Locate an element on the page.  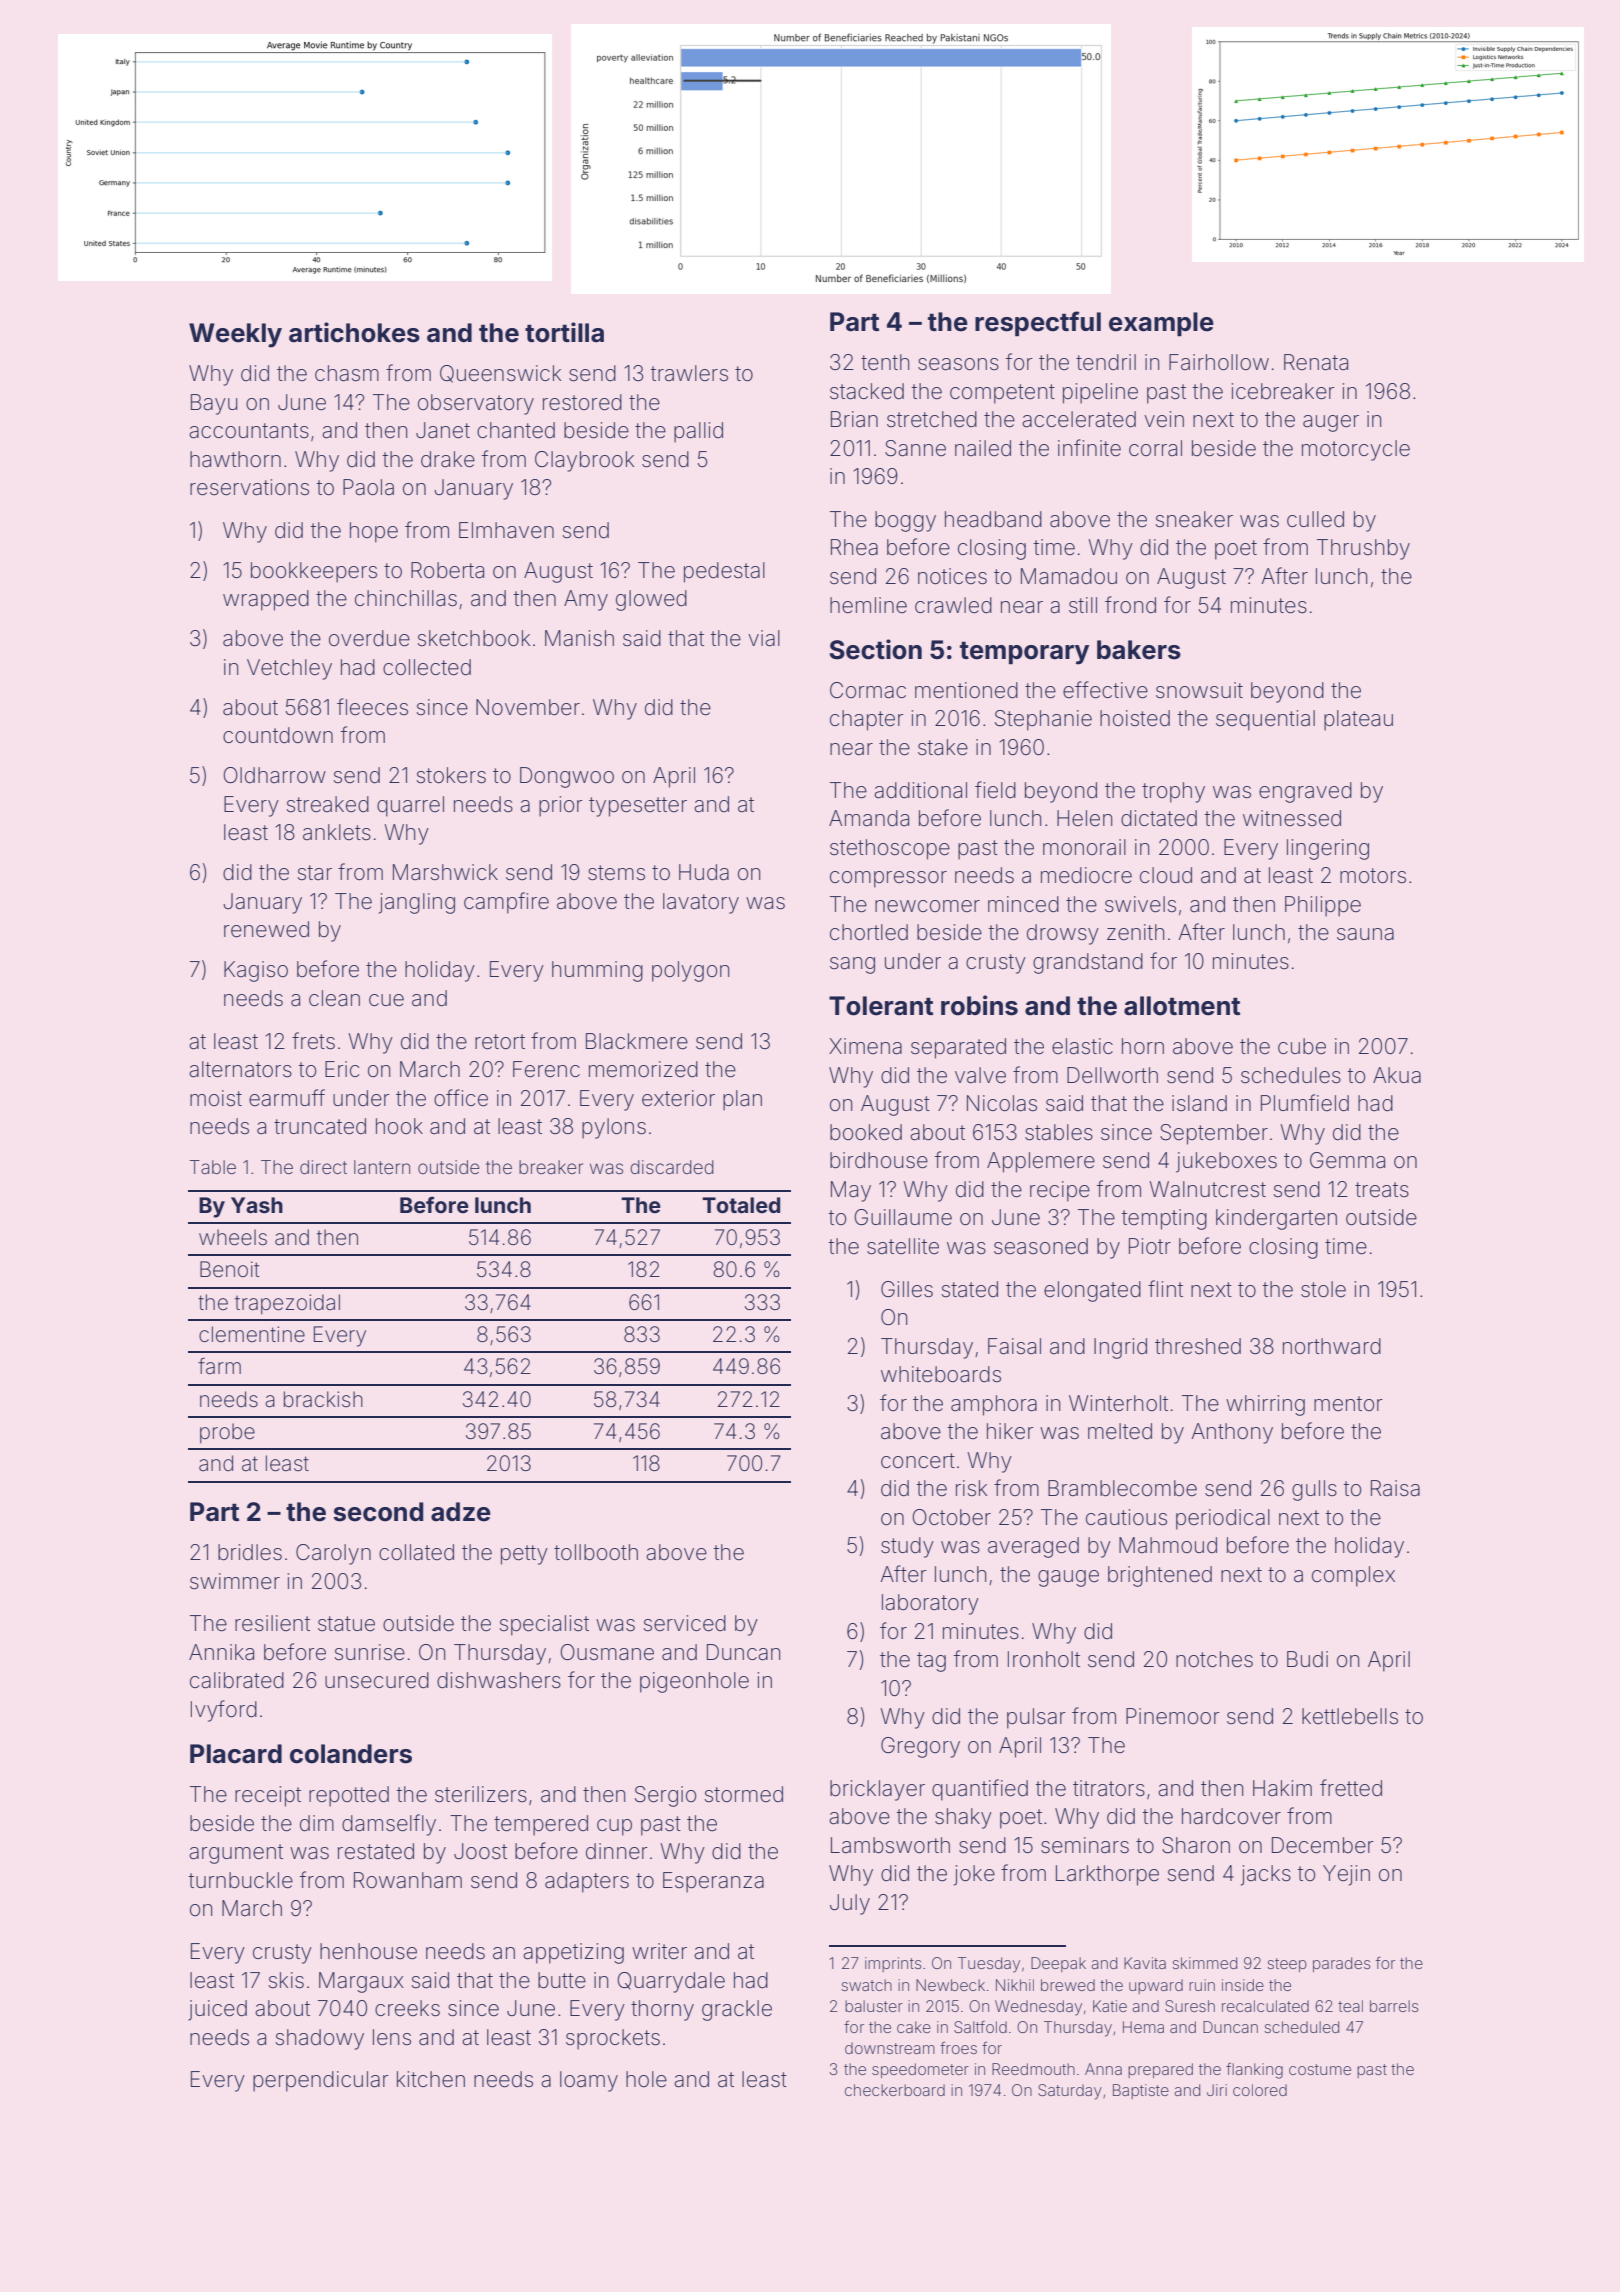
sneaker is located at coordinates (1194, 519).
